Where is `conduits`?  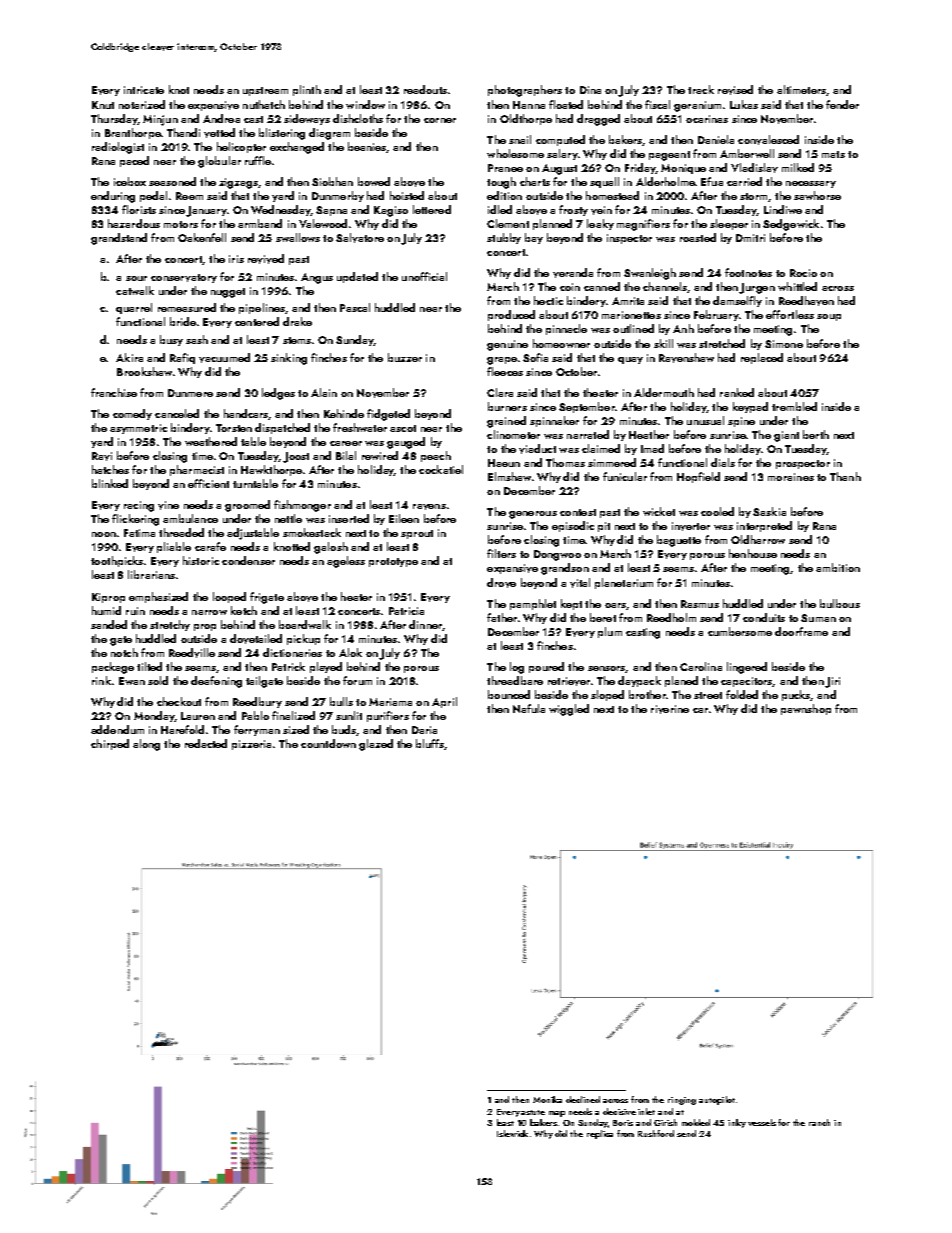 conduits is located at coordinates (764, 617).
